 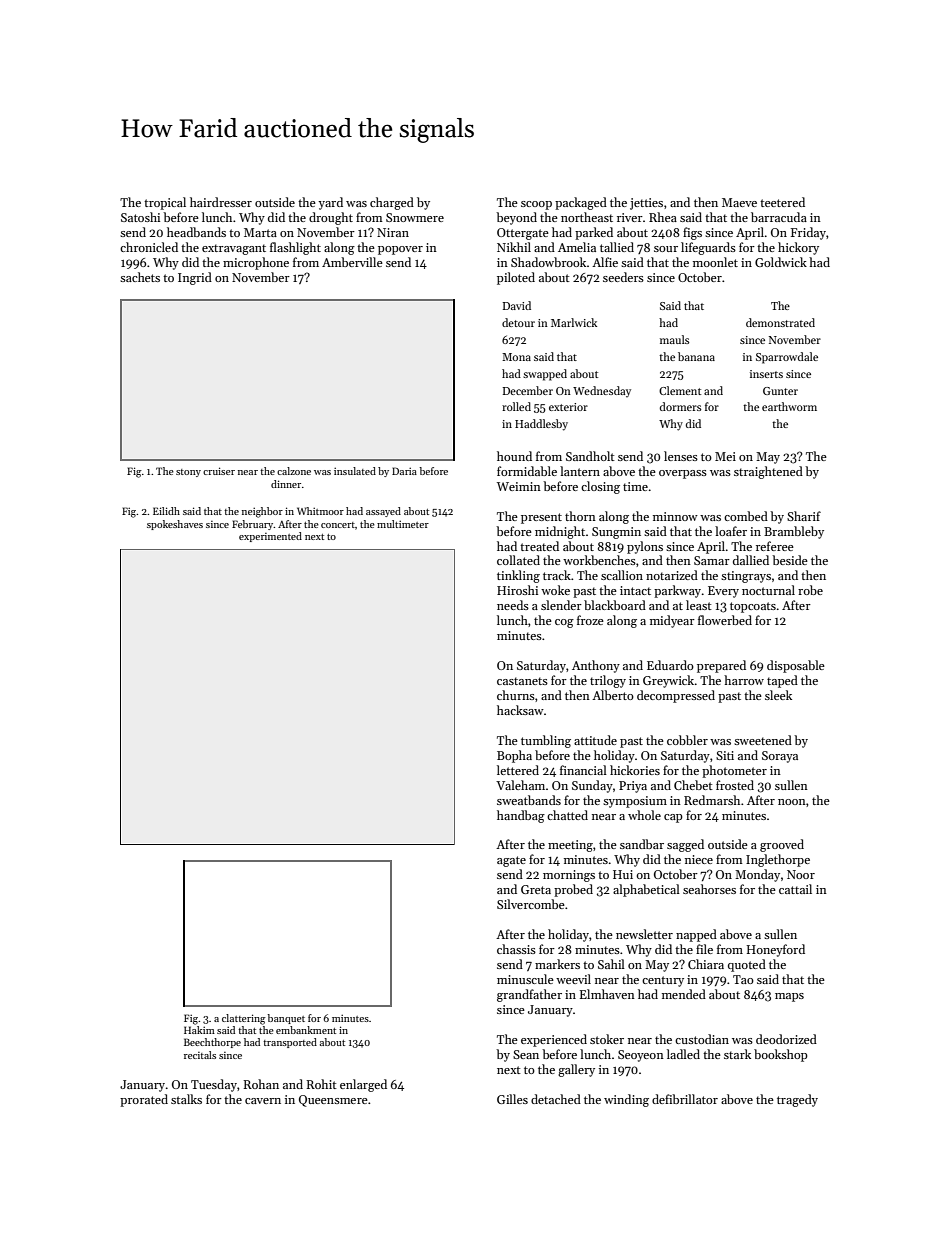 What do you see at coordinates (294, 471) in the image?
I see `calzone` at bounding box center [294, 471].
